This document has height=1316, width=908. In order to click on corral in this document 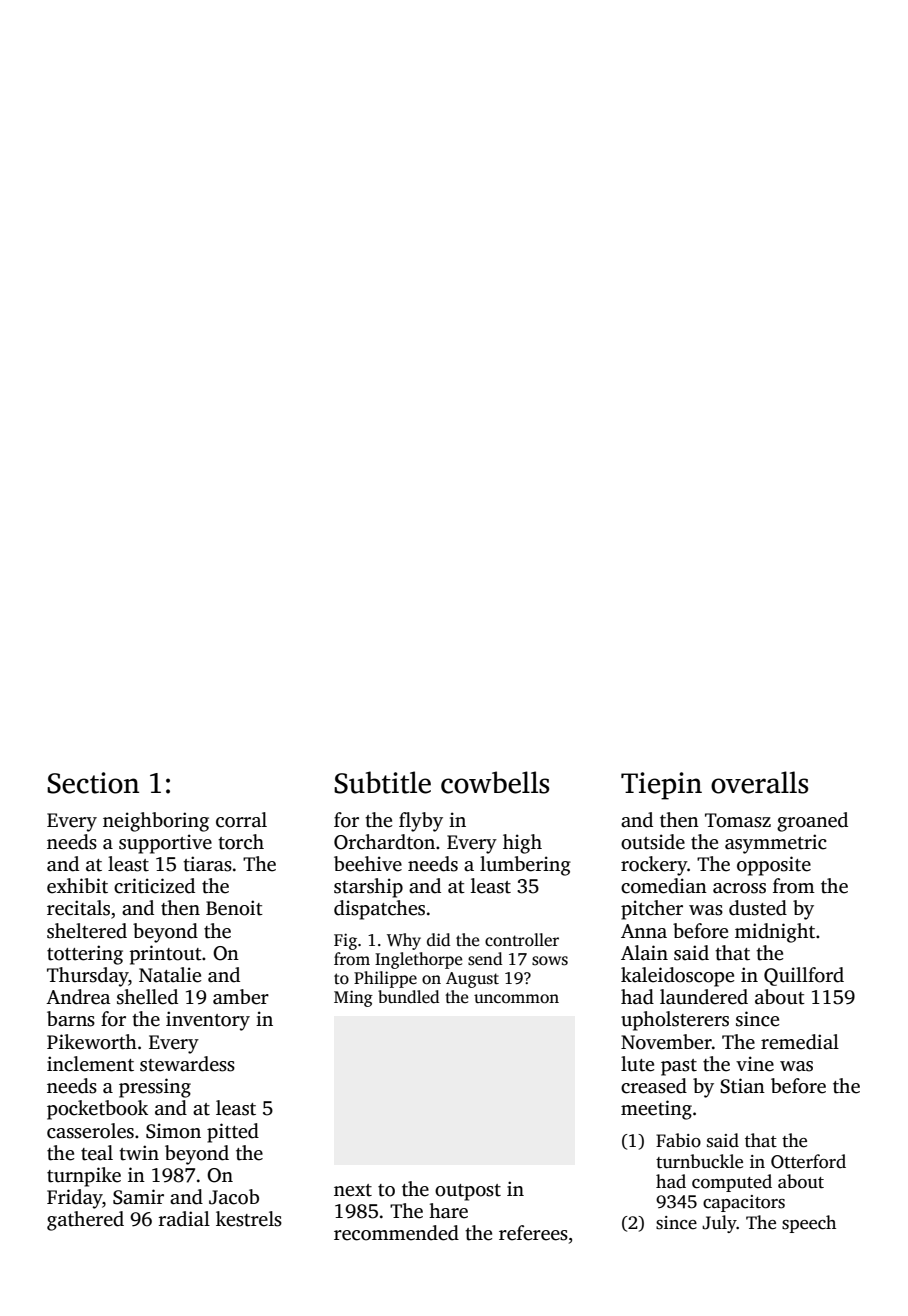, I will do `click(241, 820)`.
